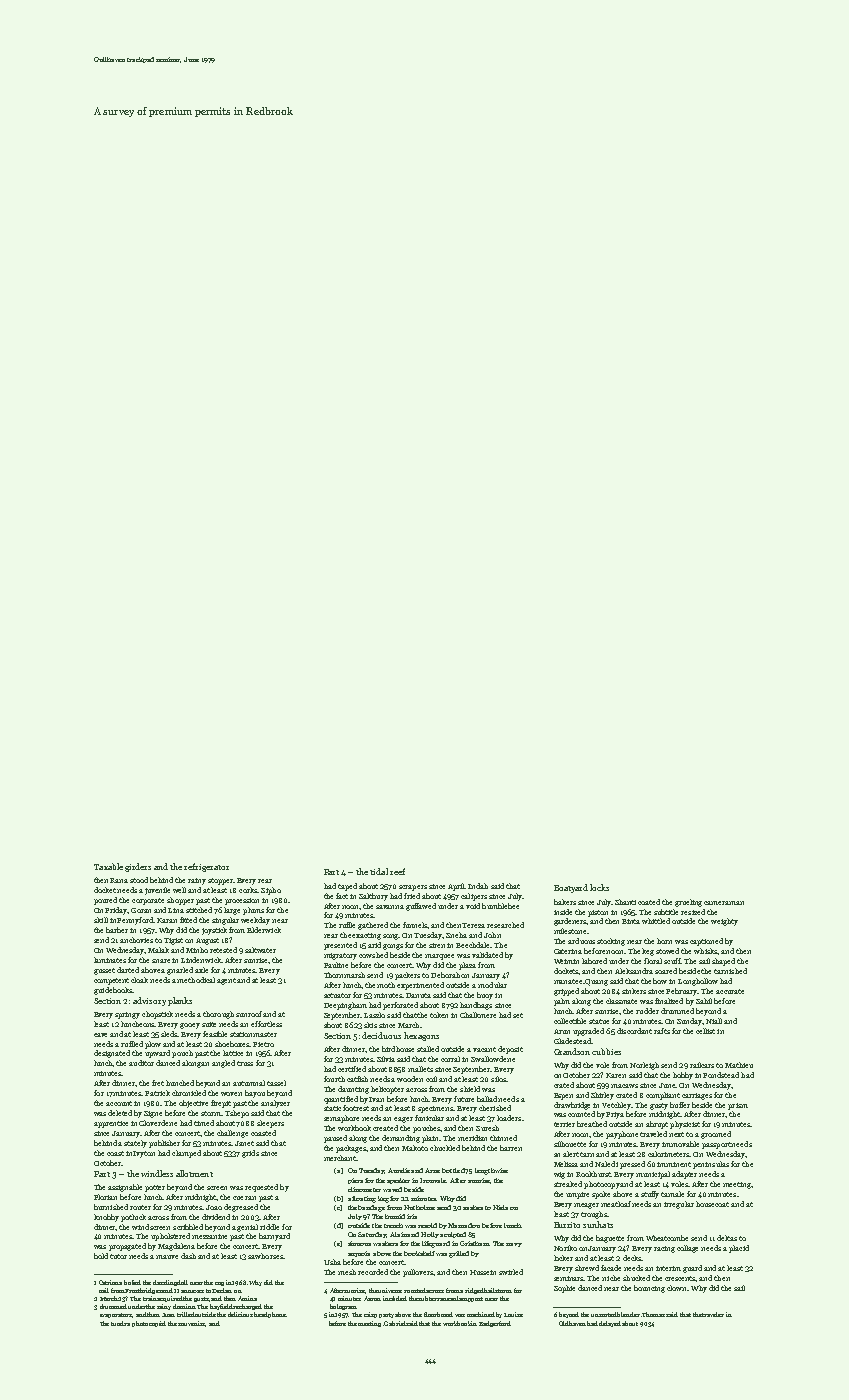  I want to click on Indah, so click(478, 886).
